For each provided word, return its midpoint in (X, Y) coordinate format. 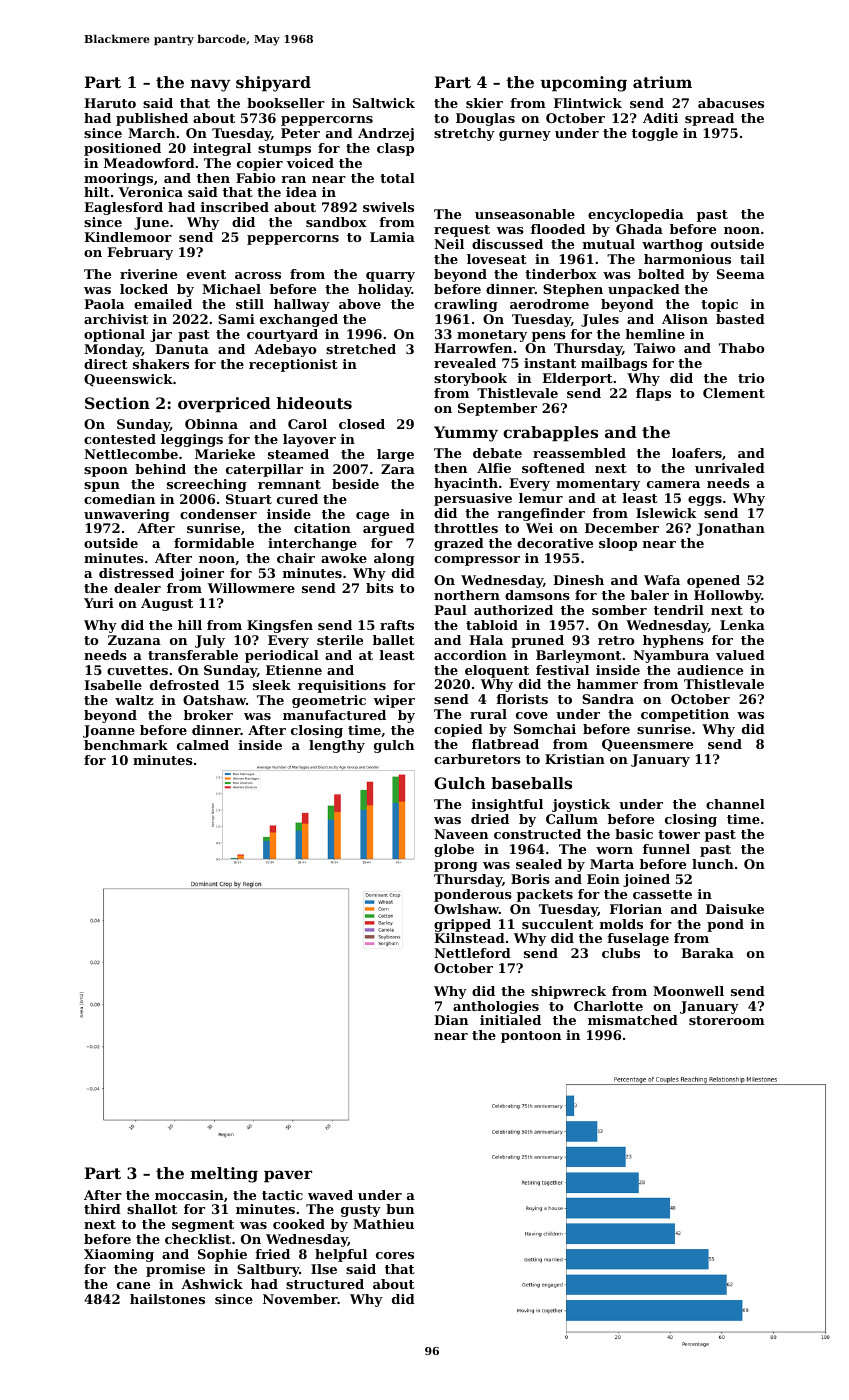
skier (484, 103)
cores (395, 1255)
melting (224, 1175)
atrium (662, 82)
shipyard (273, 84)
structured (325, 1284)
